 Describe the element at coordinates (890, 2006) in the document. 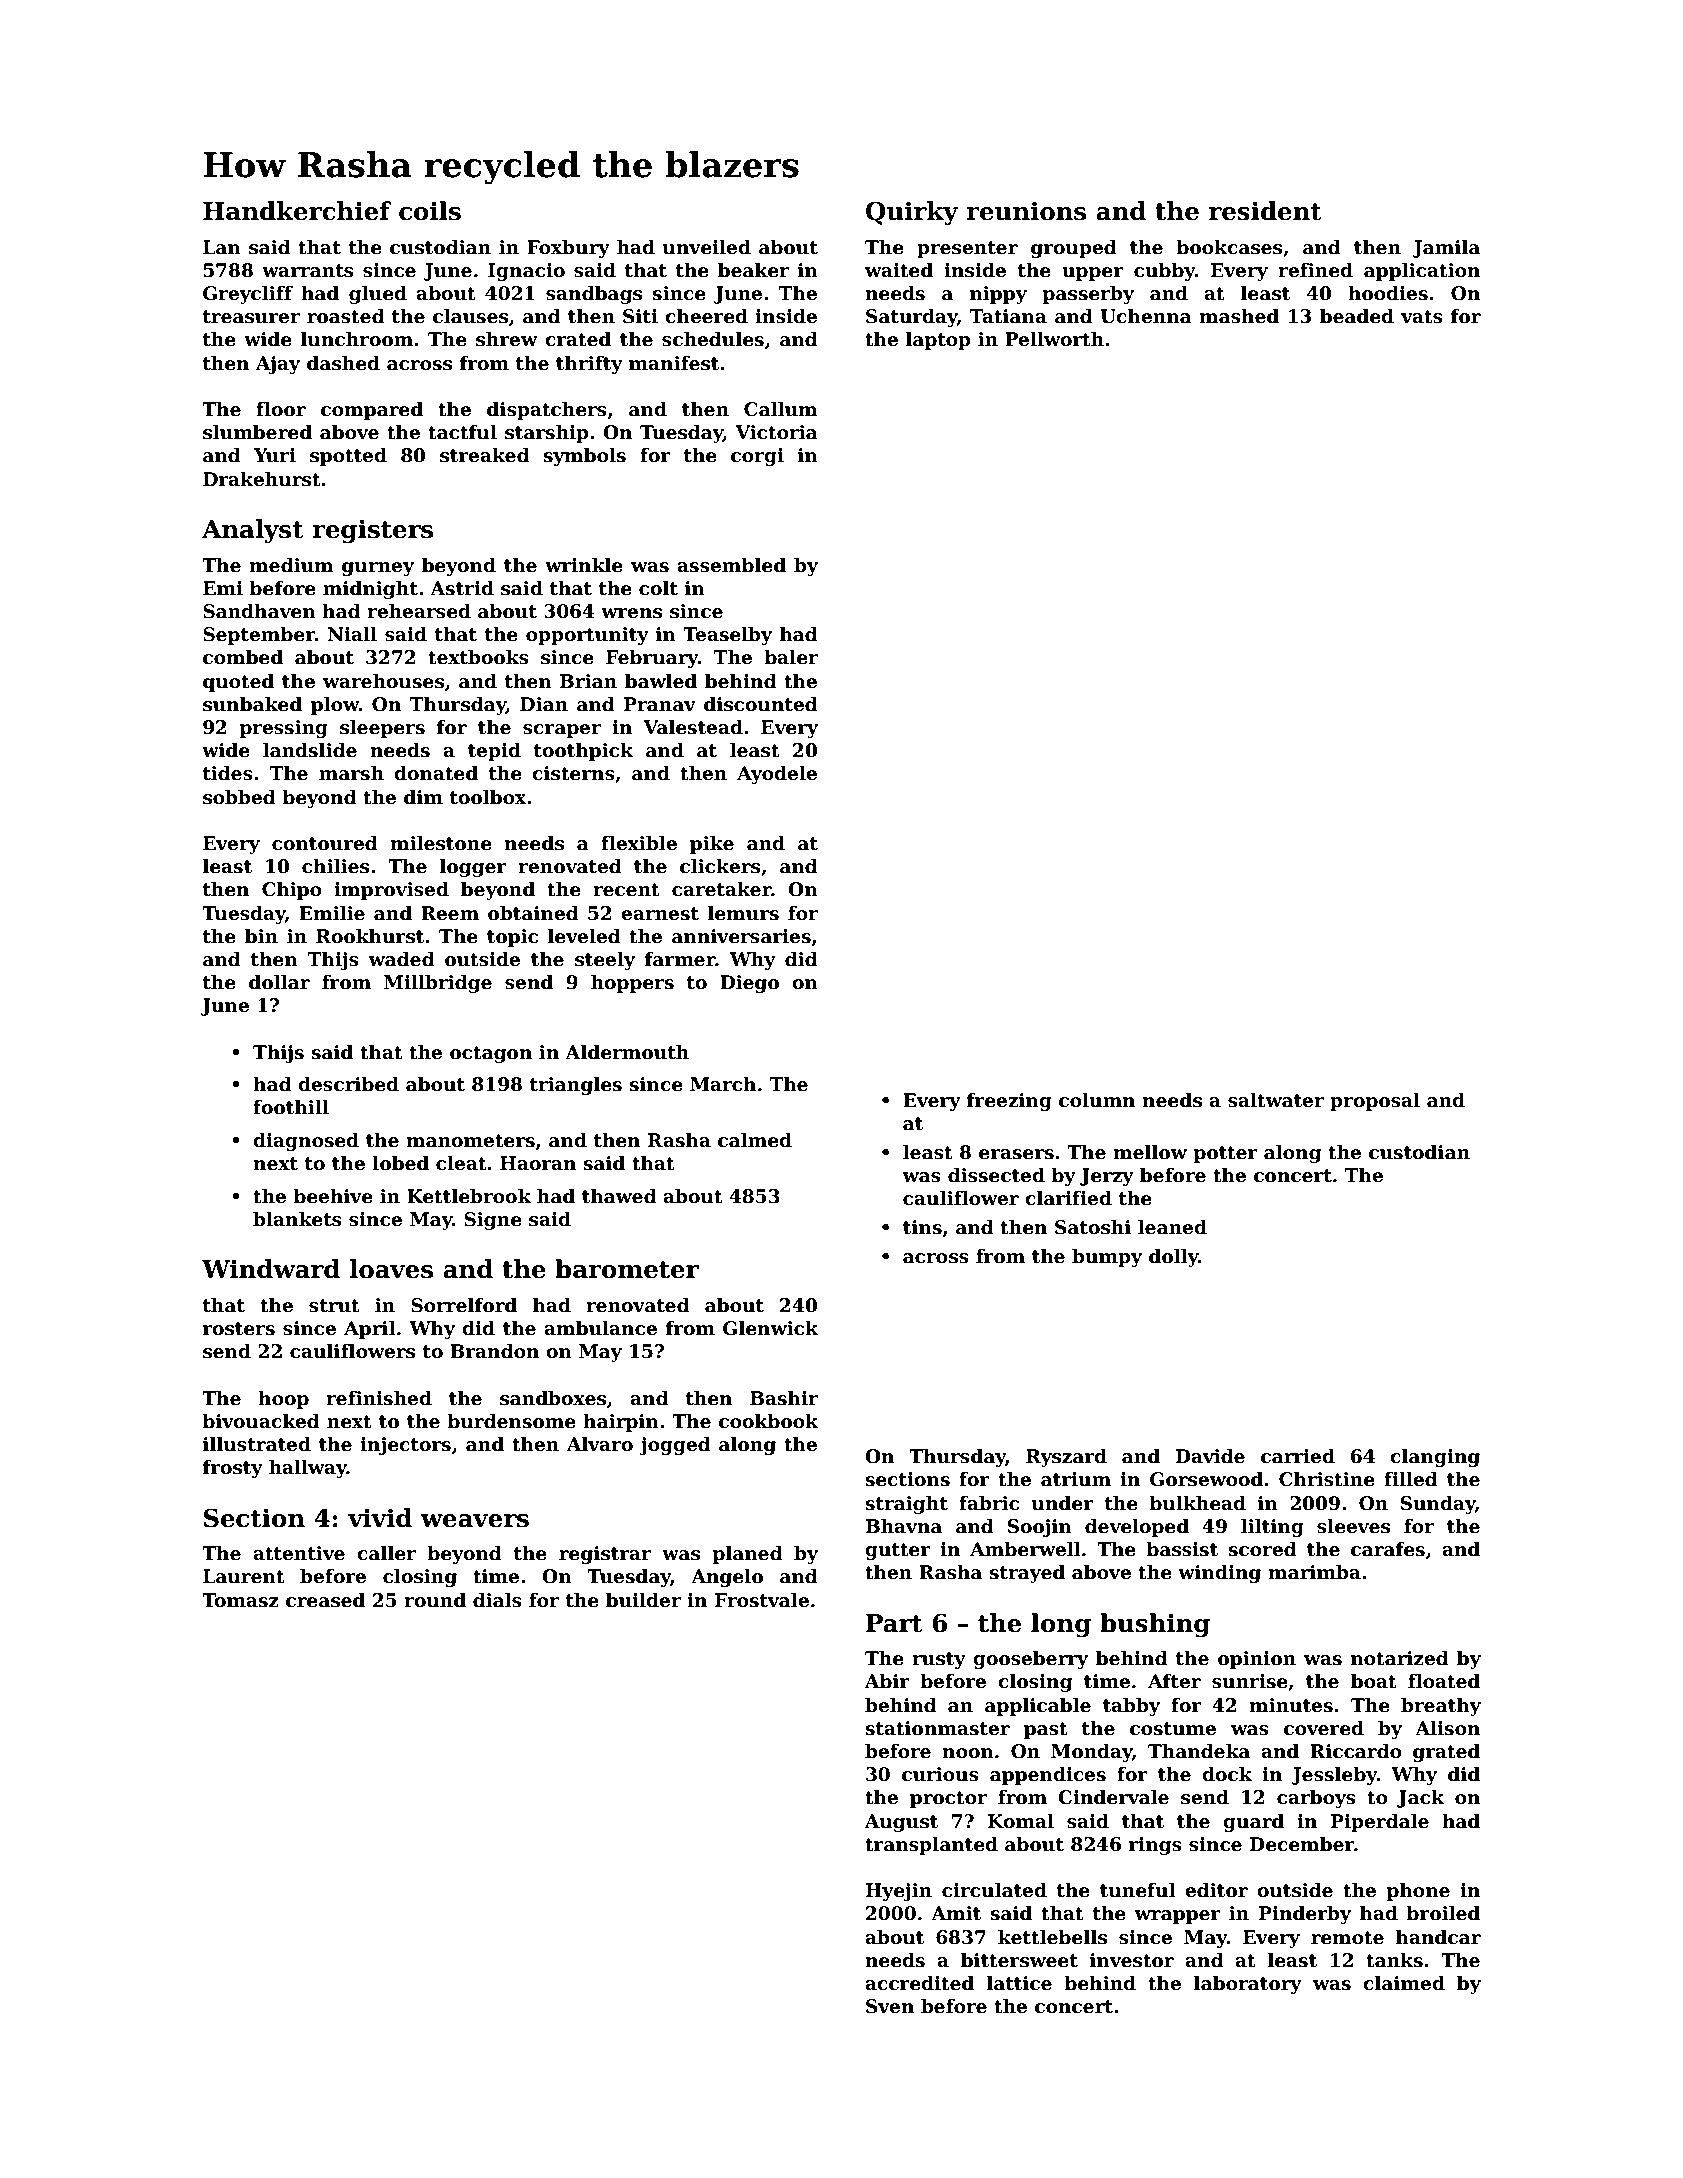

I see `Sven` at that location.
